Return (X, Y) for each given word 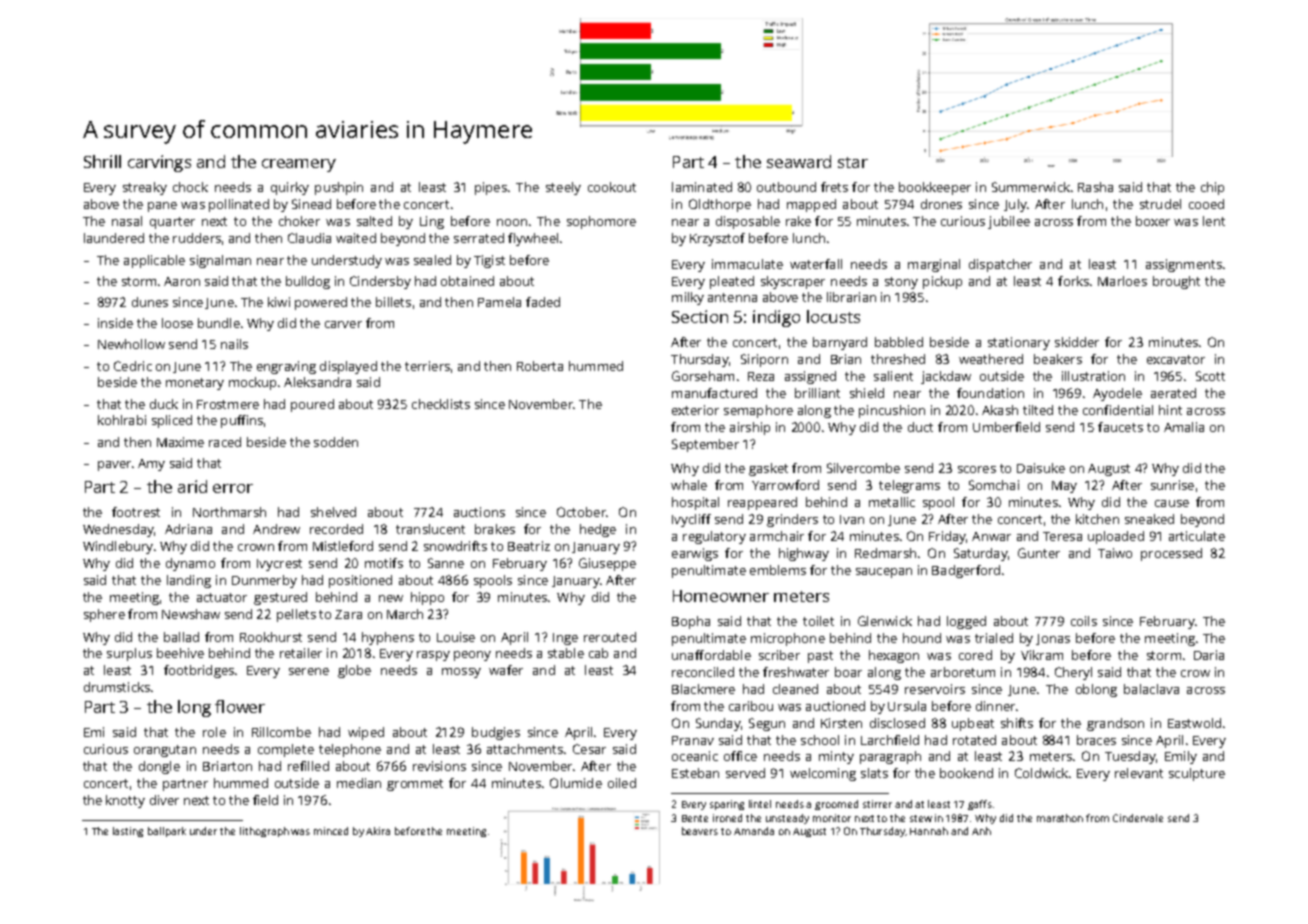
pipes (491, 188)
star (853, 162)
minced (331, 831)
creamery (299, 165)
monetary (195, 384)
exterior (695, 410)
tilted (1038, 410)
